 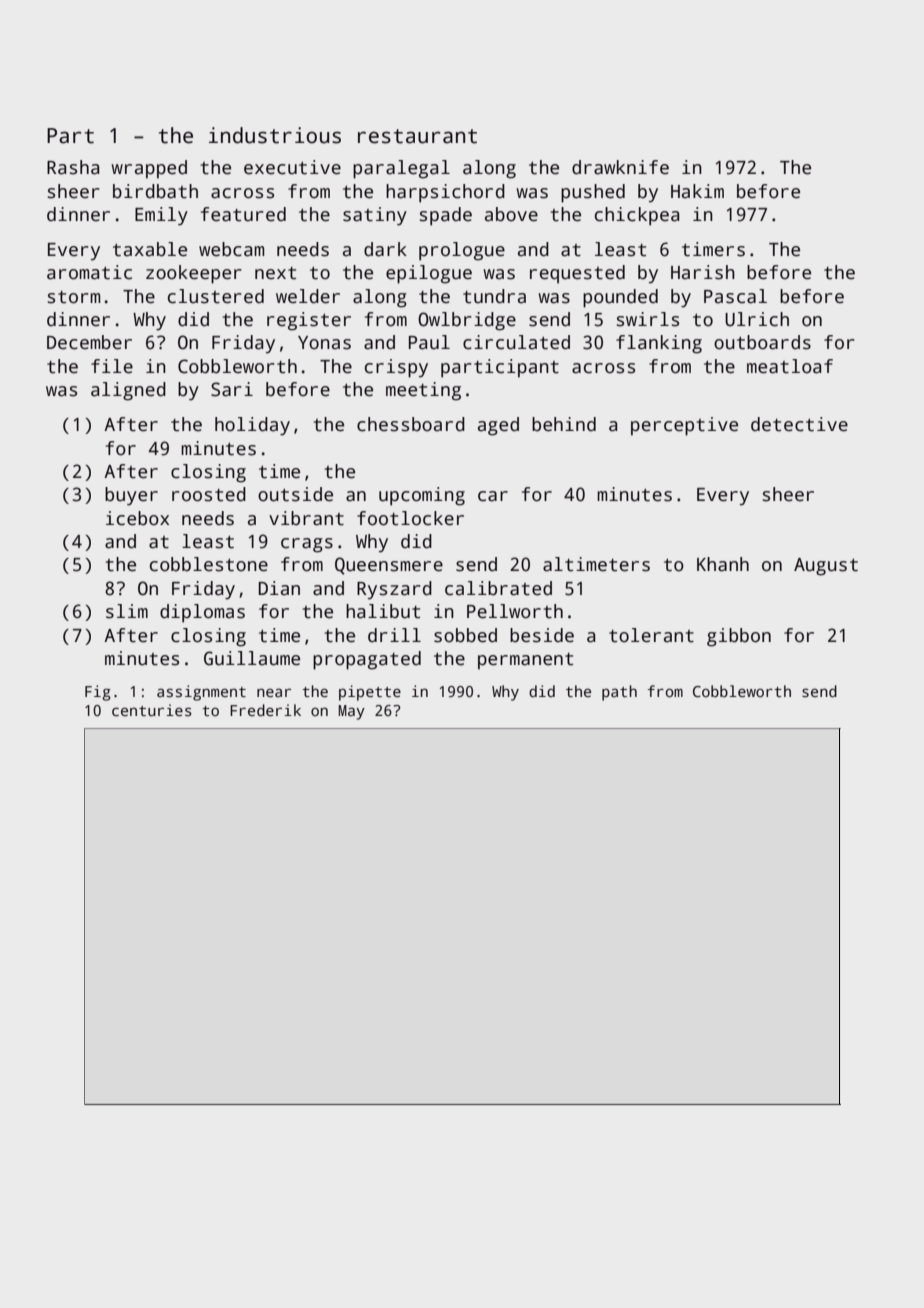 What do you see at coordinates (152, 710) in the screenshot?
I see `centuries` at bounding box center [152, 710].
